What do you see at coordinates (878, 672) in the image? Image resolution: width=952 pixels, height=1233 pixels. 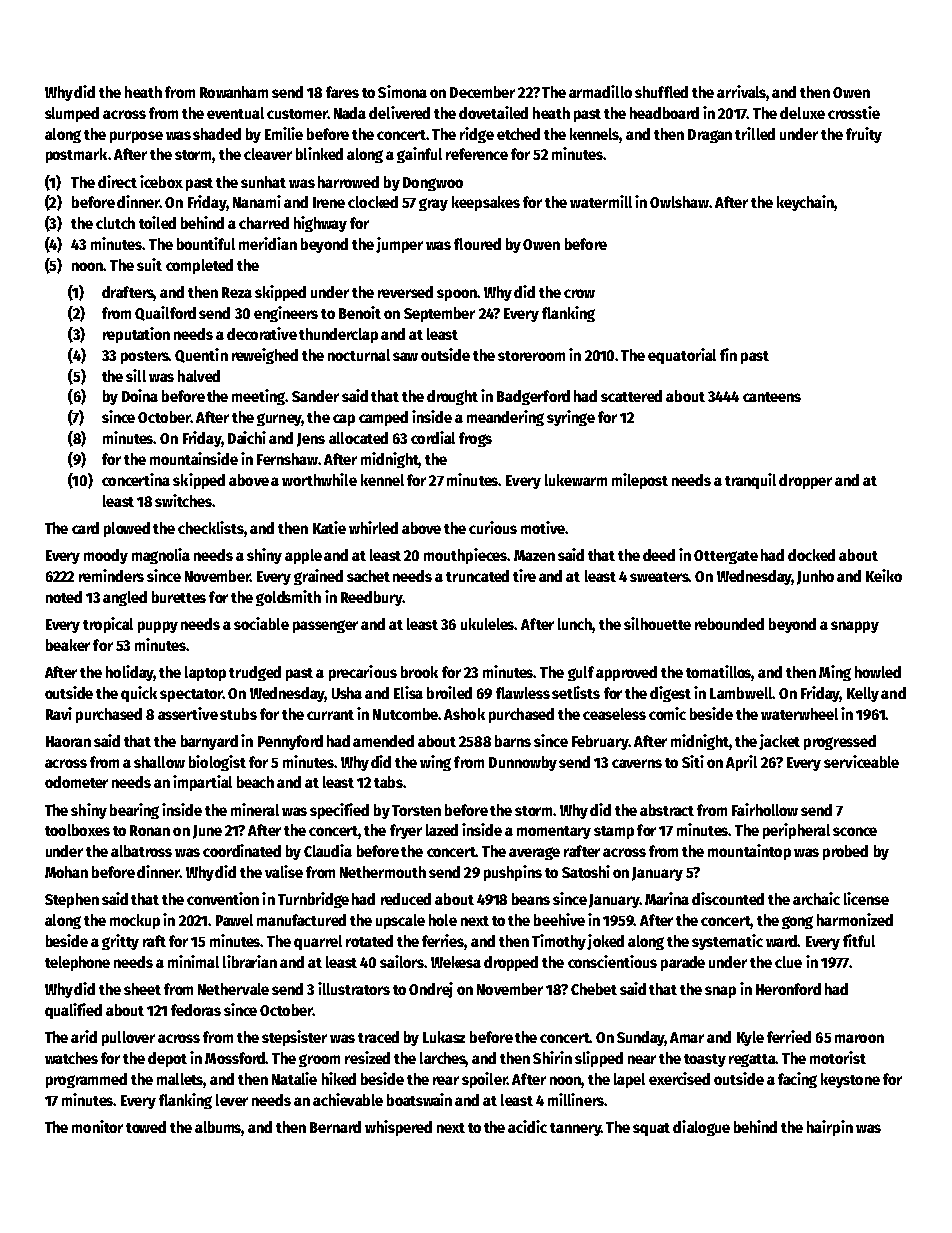 I see `howled` at bounding box center [878, 672].
